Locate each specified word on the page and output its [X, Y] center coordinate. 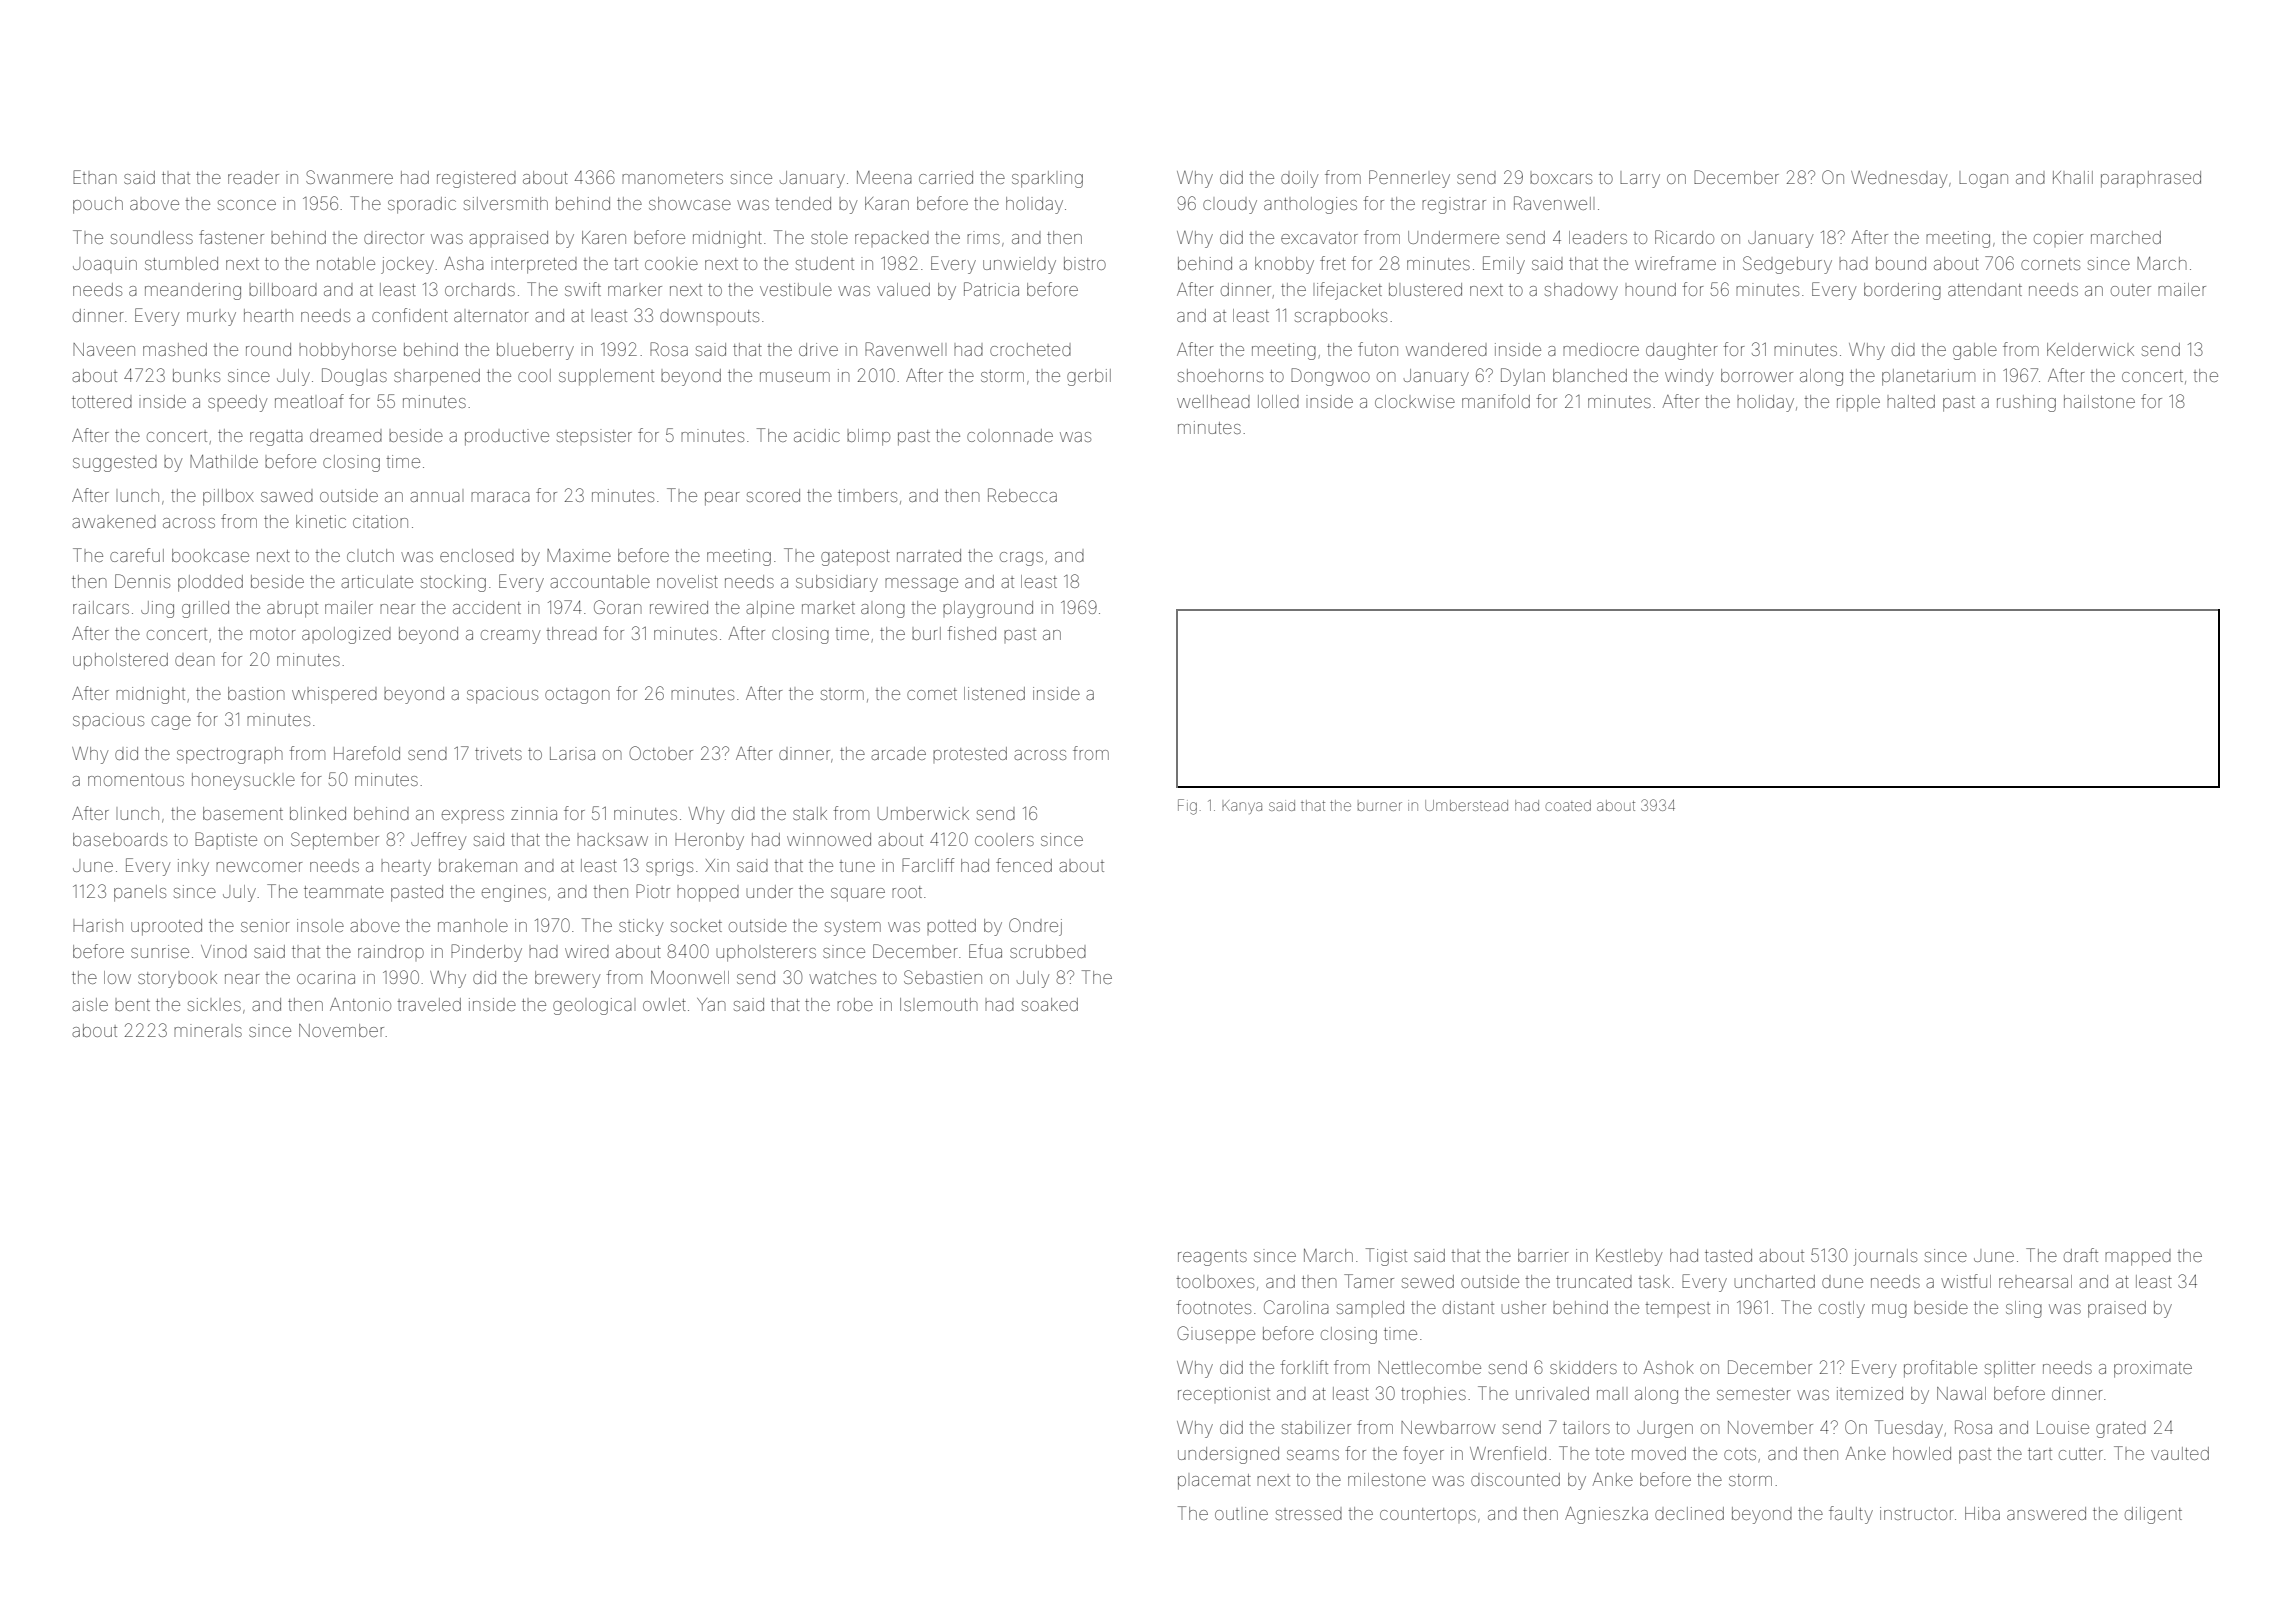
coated [1568, 805]
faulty [1851, 1515]
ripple [1858, 403]
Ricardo [1684, 237]
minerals [208, 1030]
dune [1842, 1283]
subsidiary [837, 583]
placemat [1214, 1482]
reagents [1212, 1258]
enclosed [477, 555]
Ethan [95, 177]
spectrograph [230, 755]
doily [1299, 179]
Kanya [1242, 807]
